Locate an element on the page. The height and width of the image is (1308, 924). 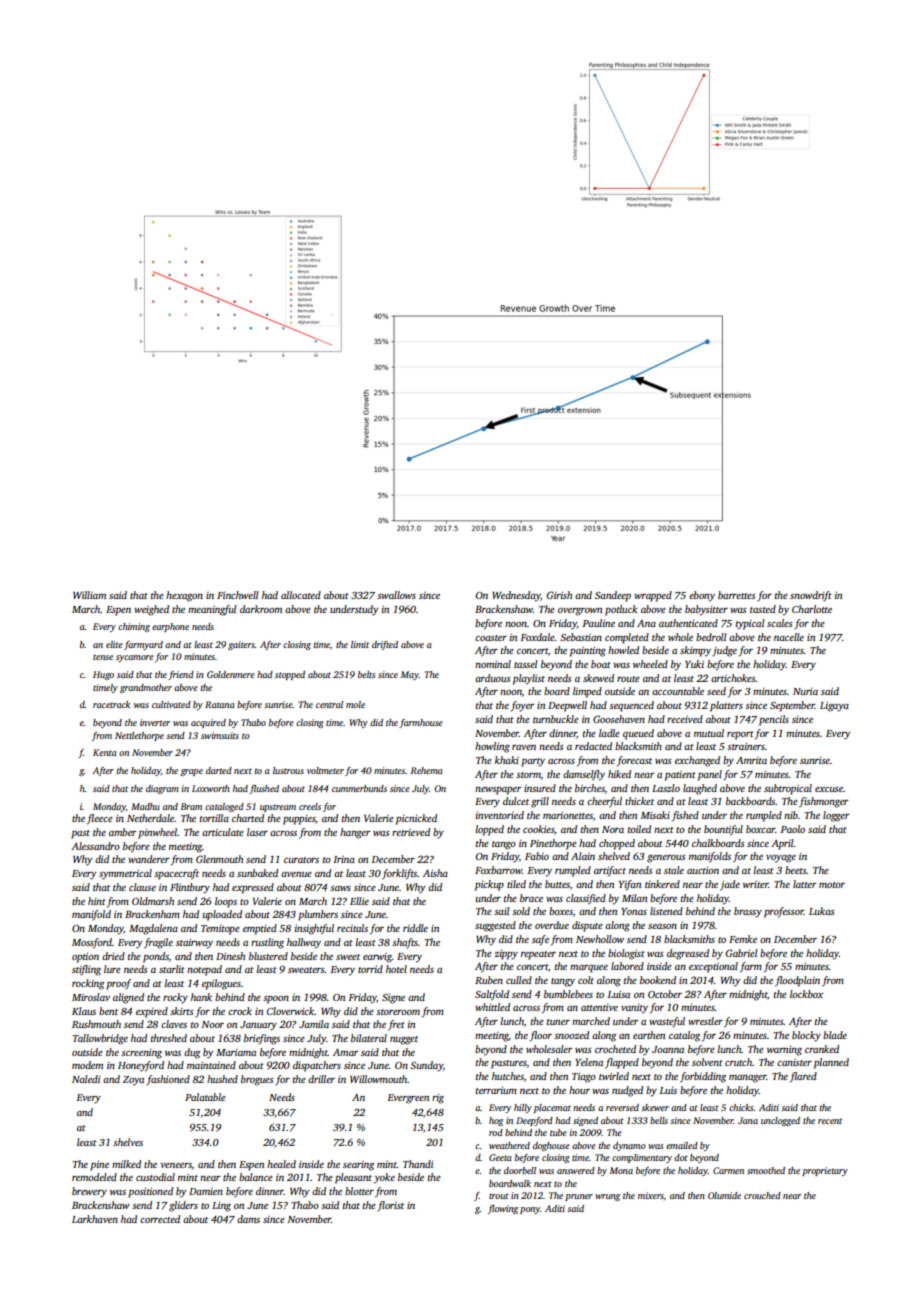
newspaper is located at coordinates (498, 791).
